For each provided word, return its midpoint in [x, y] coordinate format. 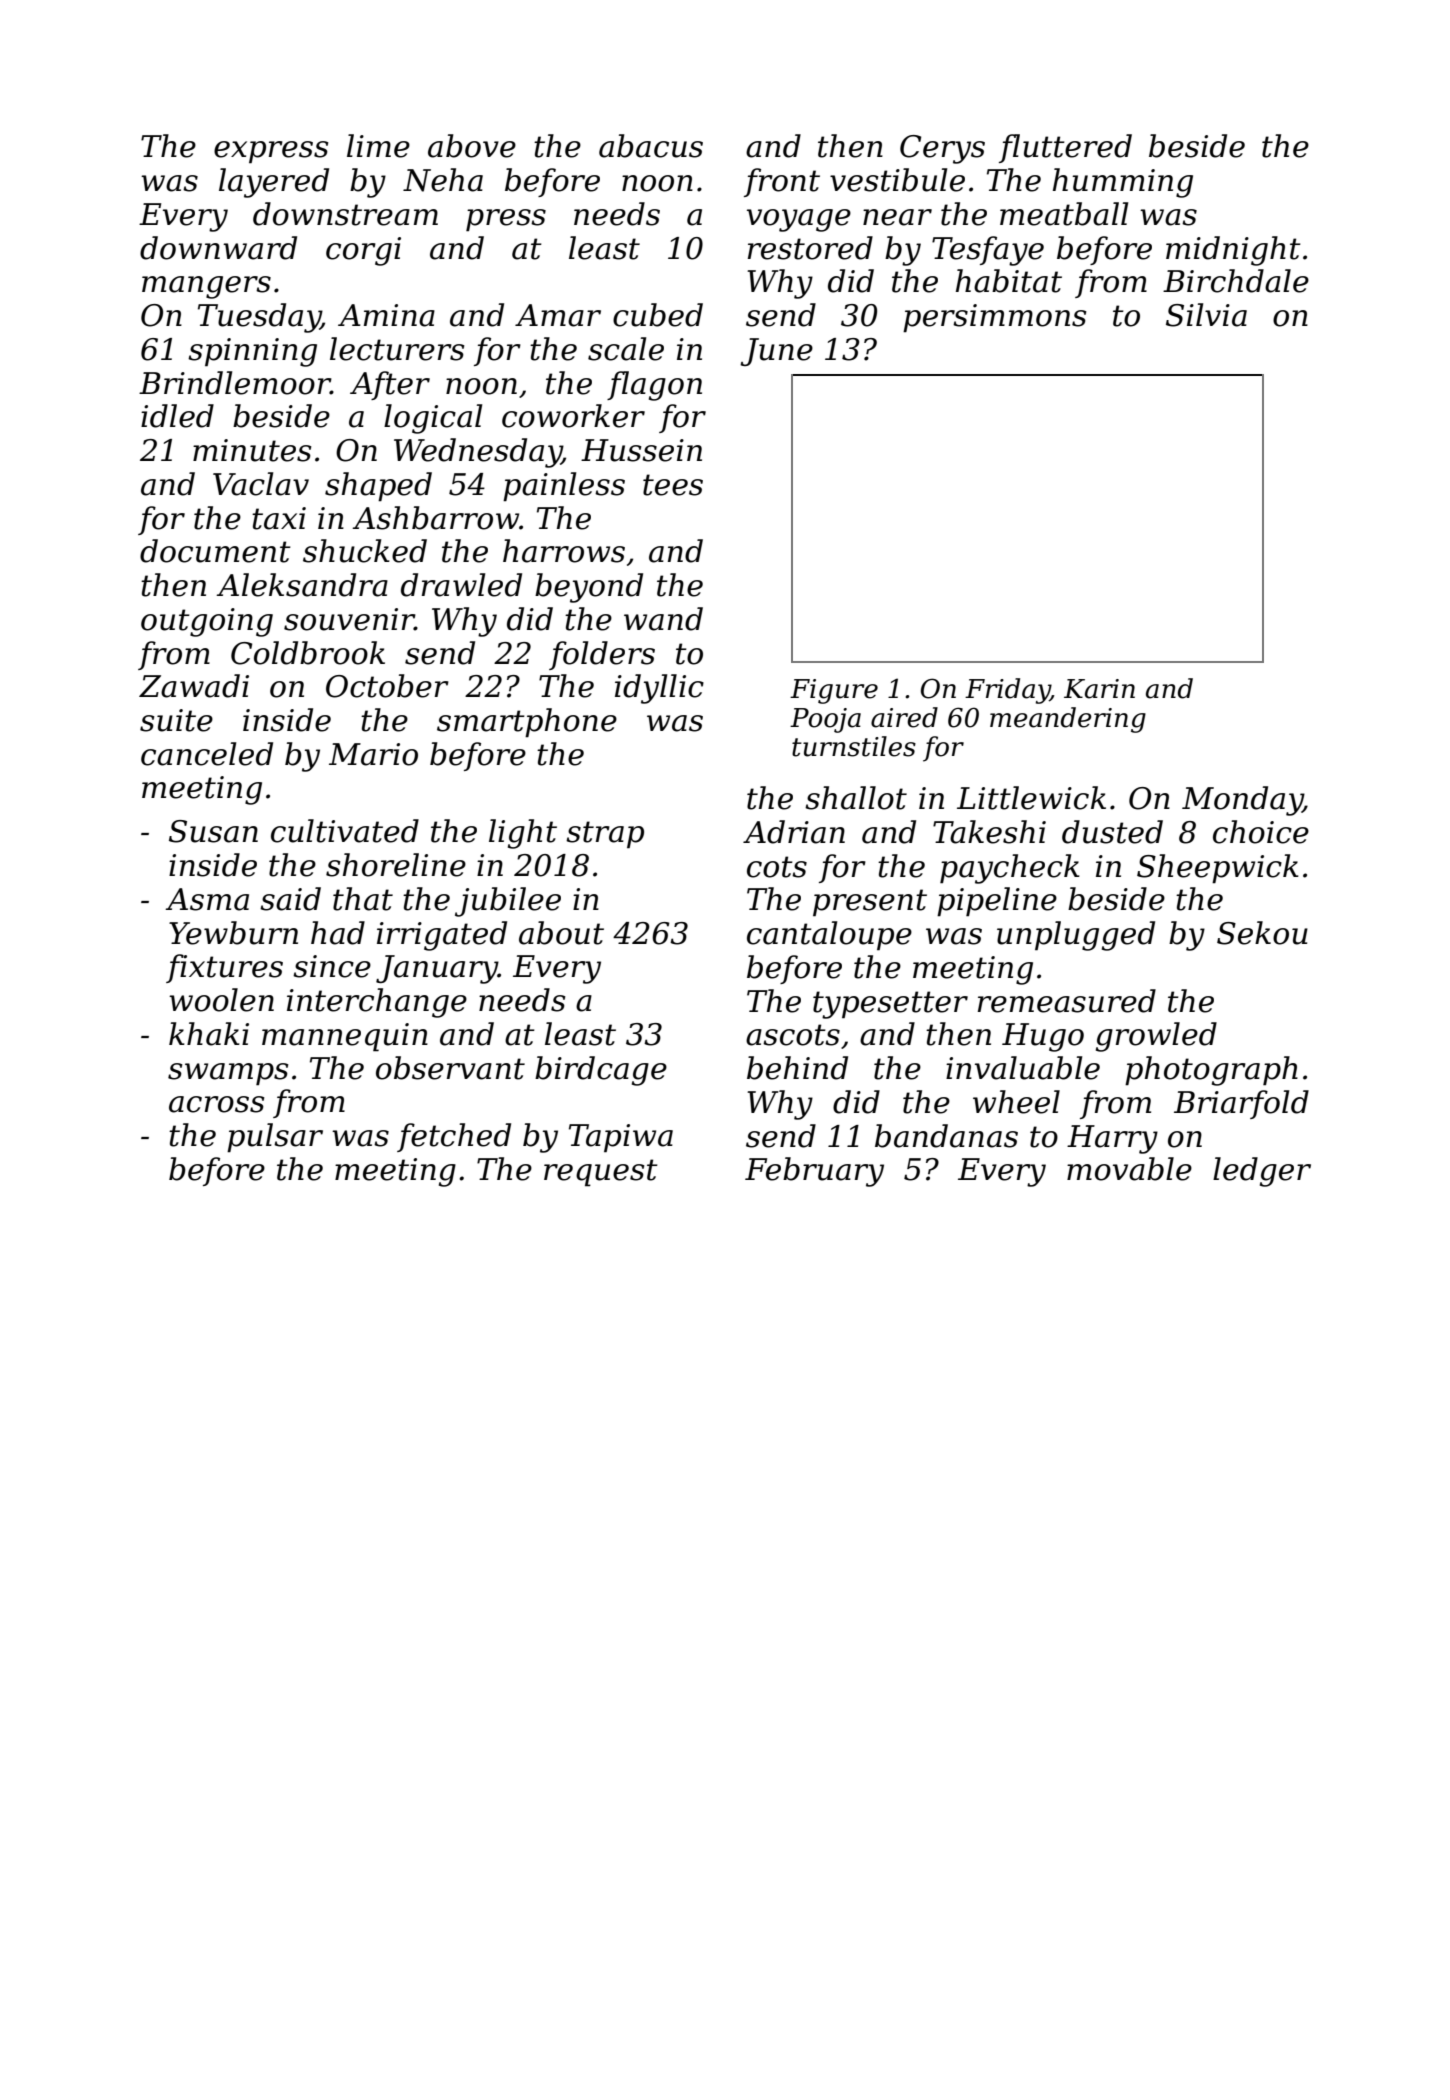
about [561, 933]
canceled [207, 754]
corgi [363, 251]
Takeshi [989, 832]
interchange [377, 1003]
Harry [1112, 1139]
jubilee [508, 902]
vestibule [897, 180]
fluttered [1065, 148]
